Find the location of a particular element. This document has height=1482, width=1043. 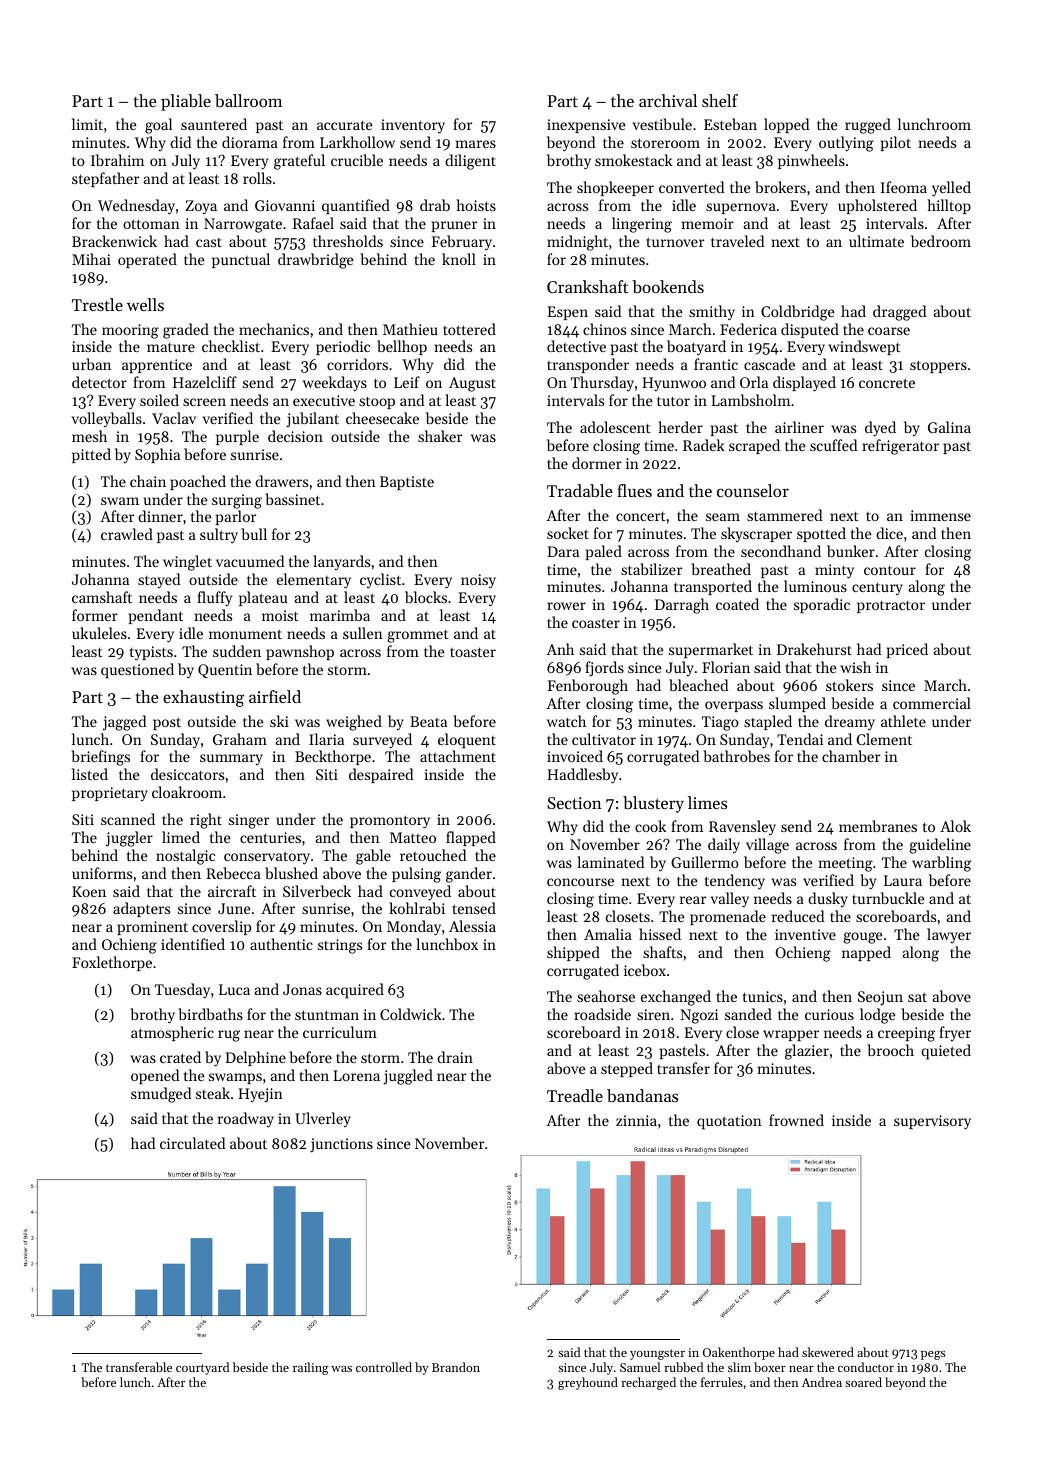

scanned is located at coordinates (128, 819).
